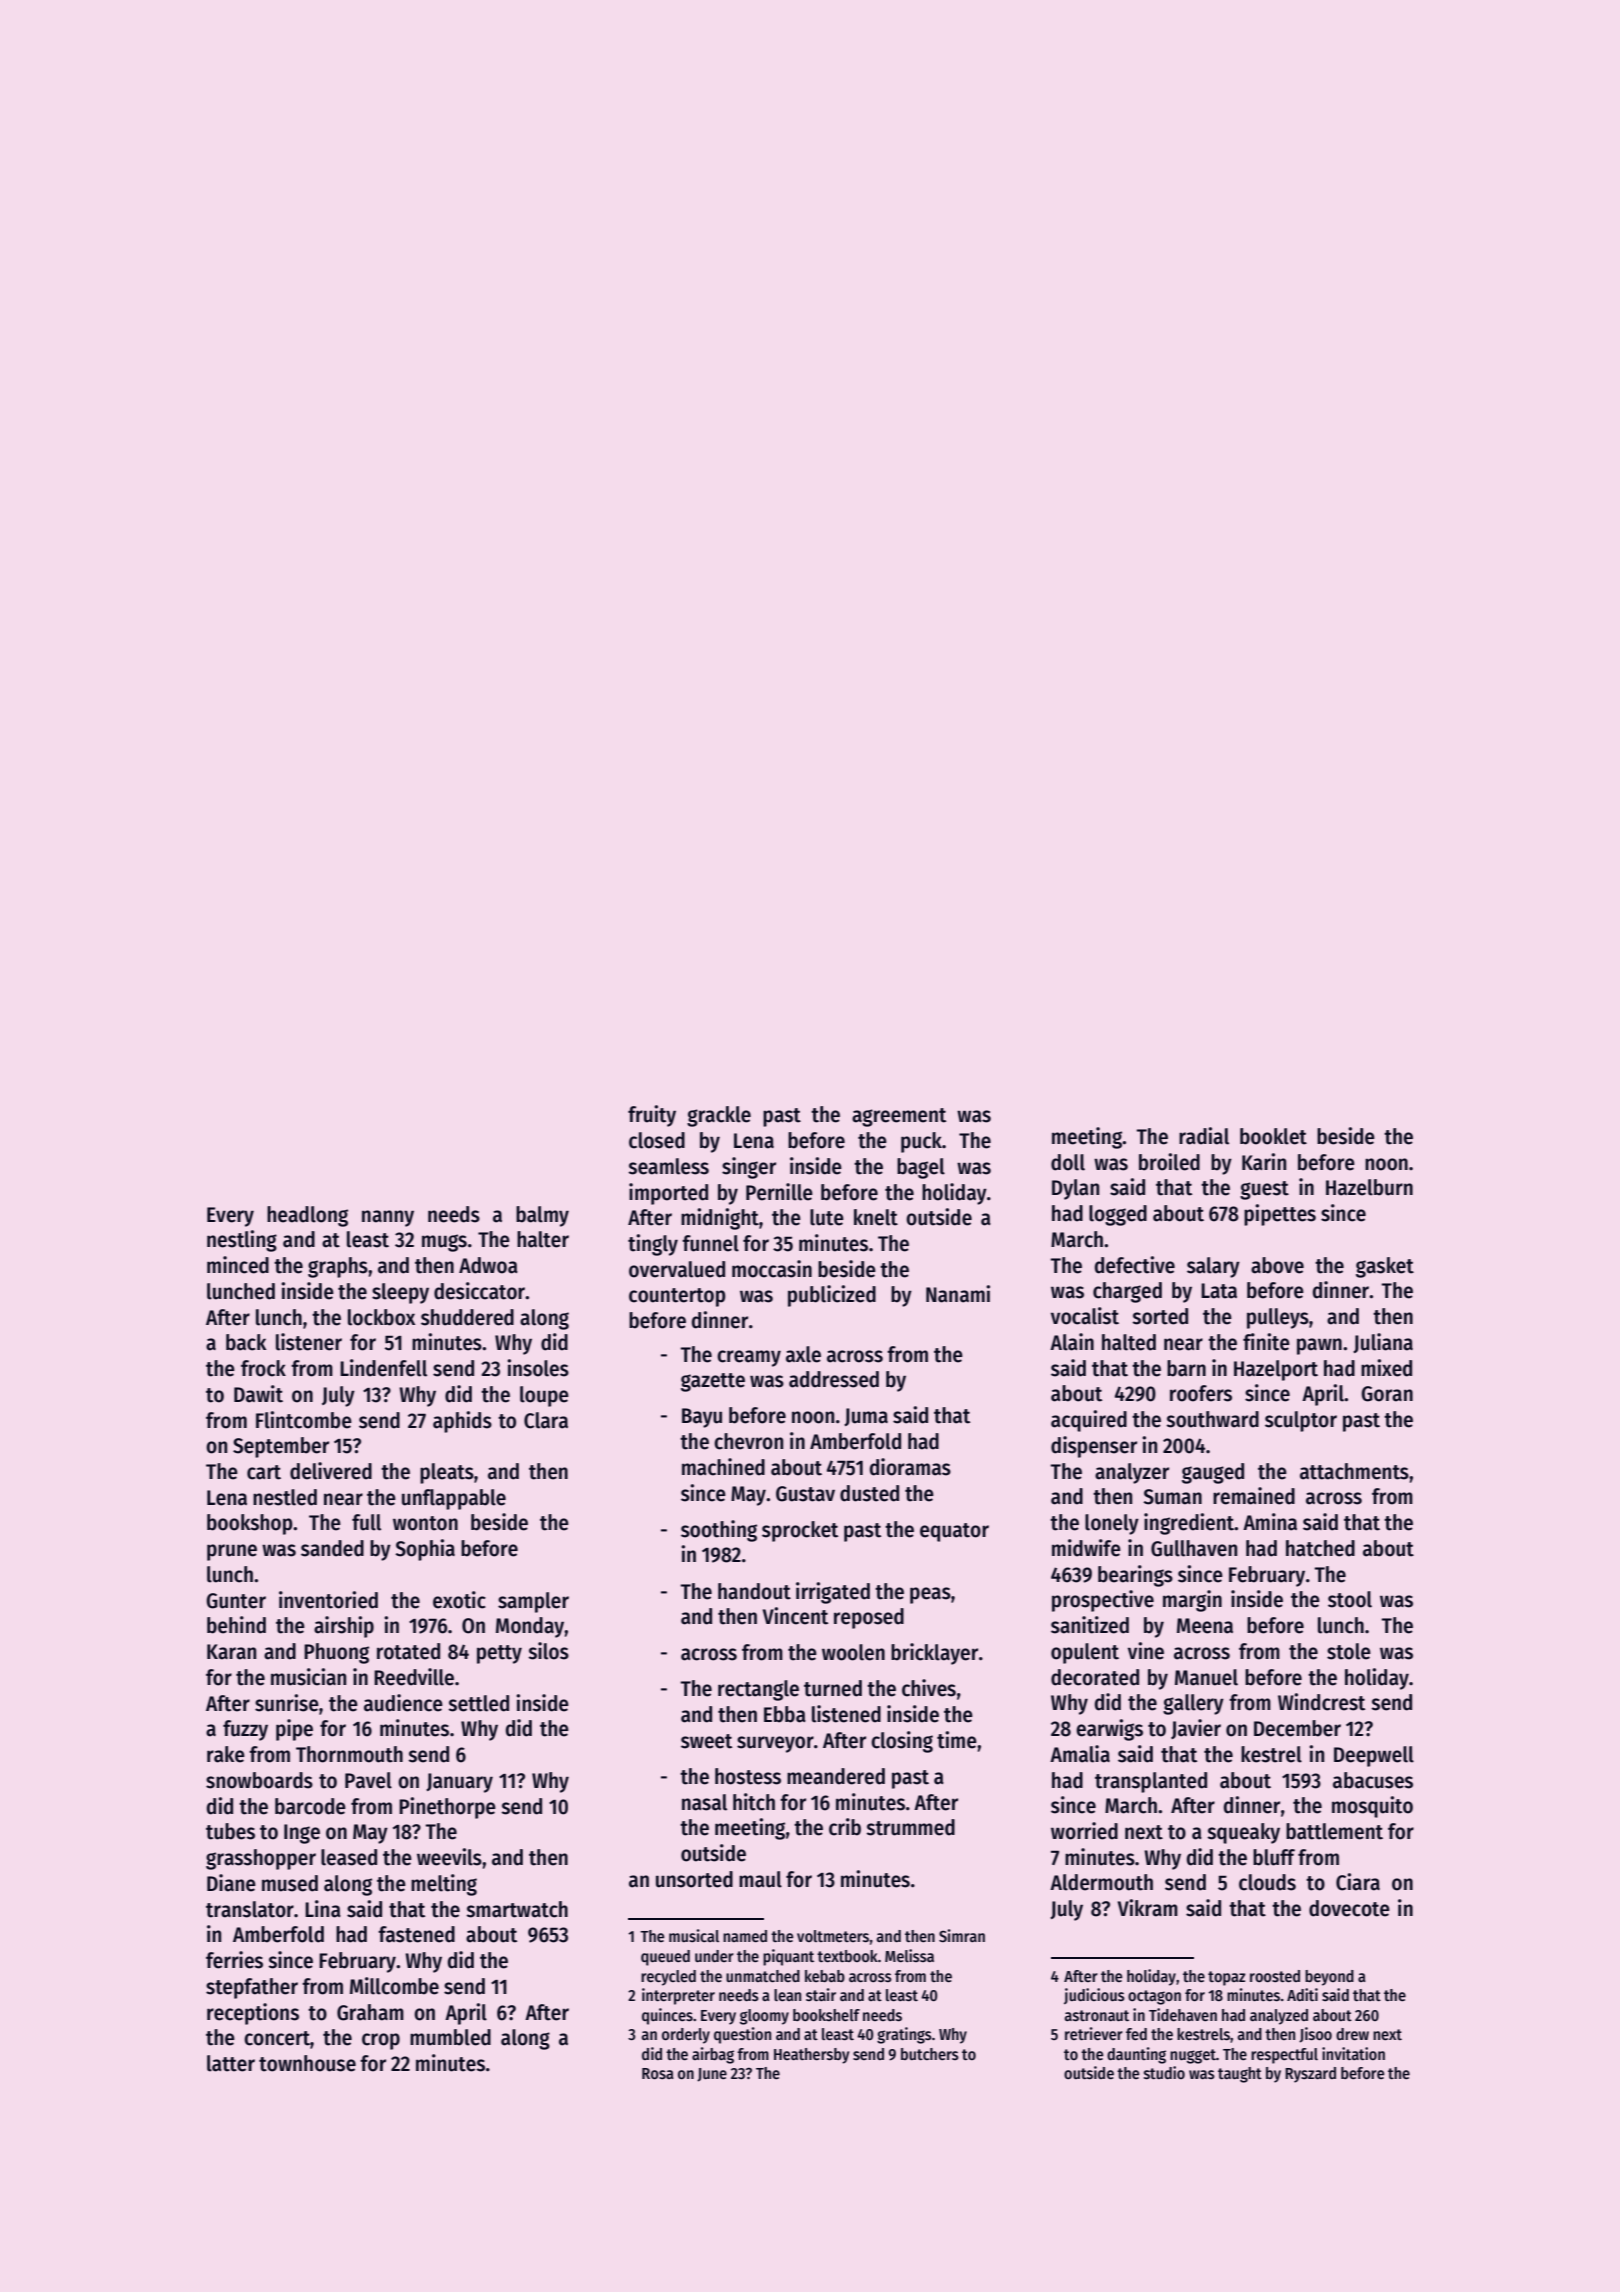 The width and height of the page is (1620, 2292). What do you see at coordinates (1320, 1548) in the page?
I see `hatched` at bounding box center [1320, 1548].
